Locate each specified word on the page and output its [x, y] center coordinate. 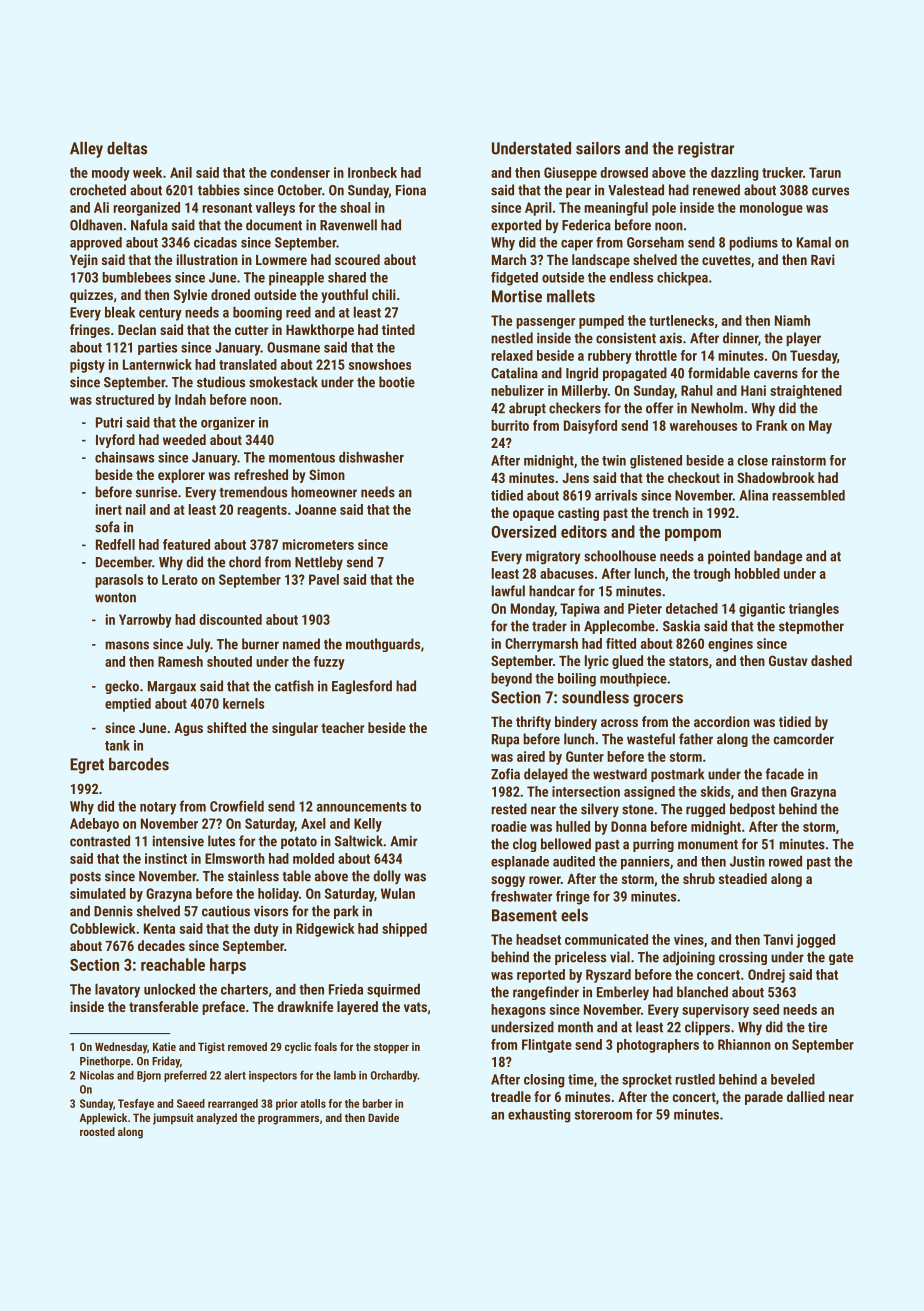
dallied [806, 1096]
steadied [743, 878]
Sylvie [190, 296]
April [538, 209]
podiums [753, 244]
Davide [383, 1117]
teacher [342, 727]
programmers [288, 1120]
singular [295, 729]
